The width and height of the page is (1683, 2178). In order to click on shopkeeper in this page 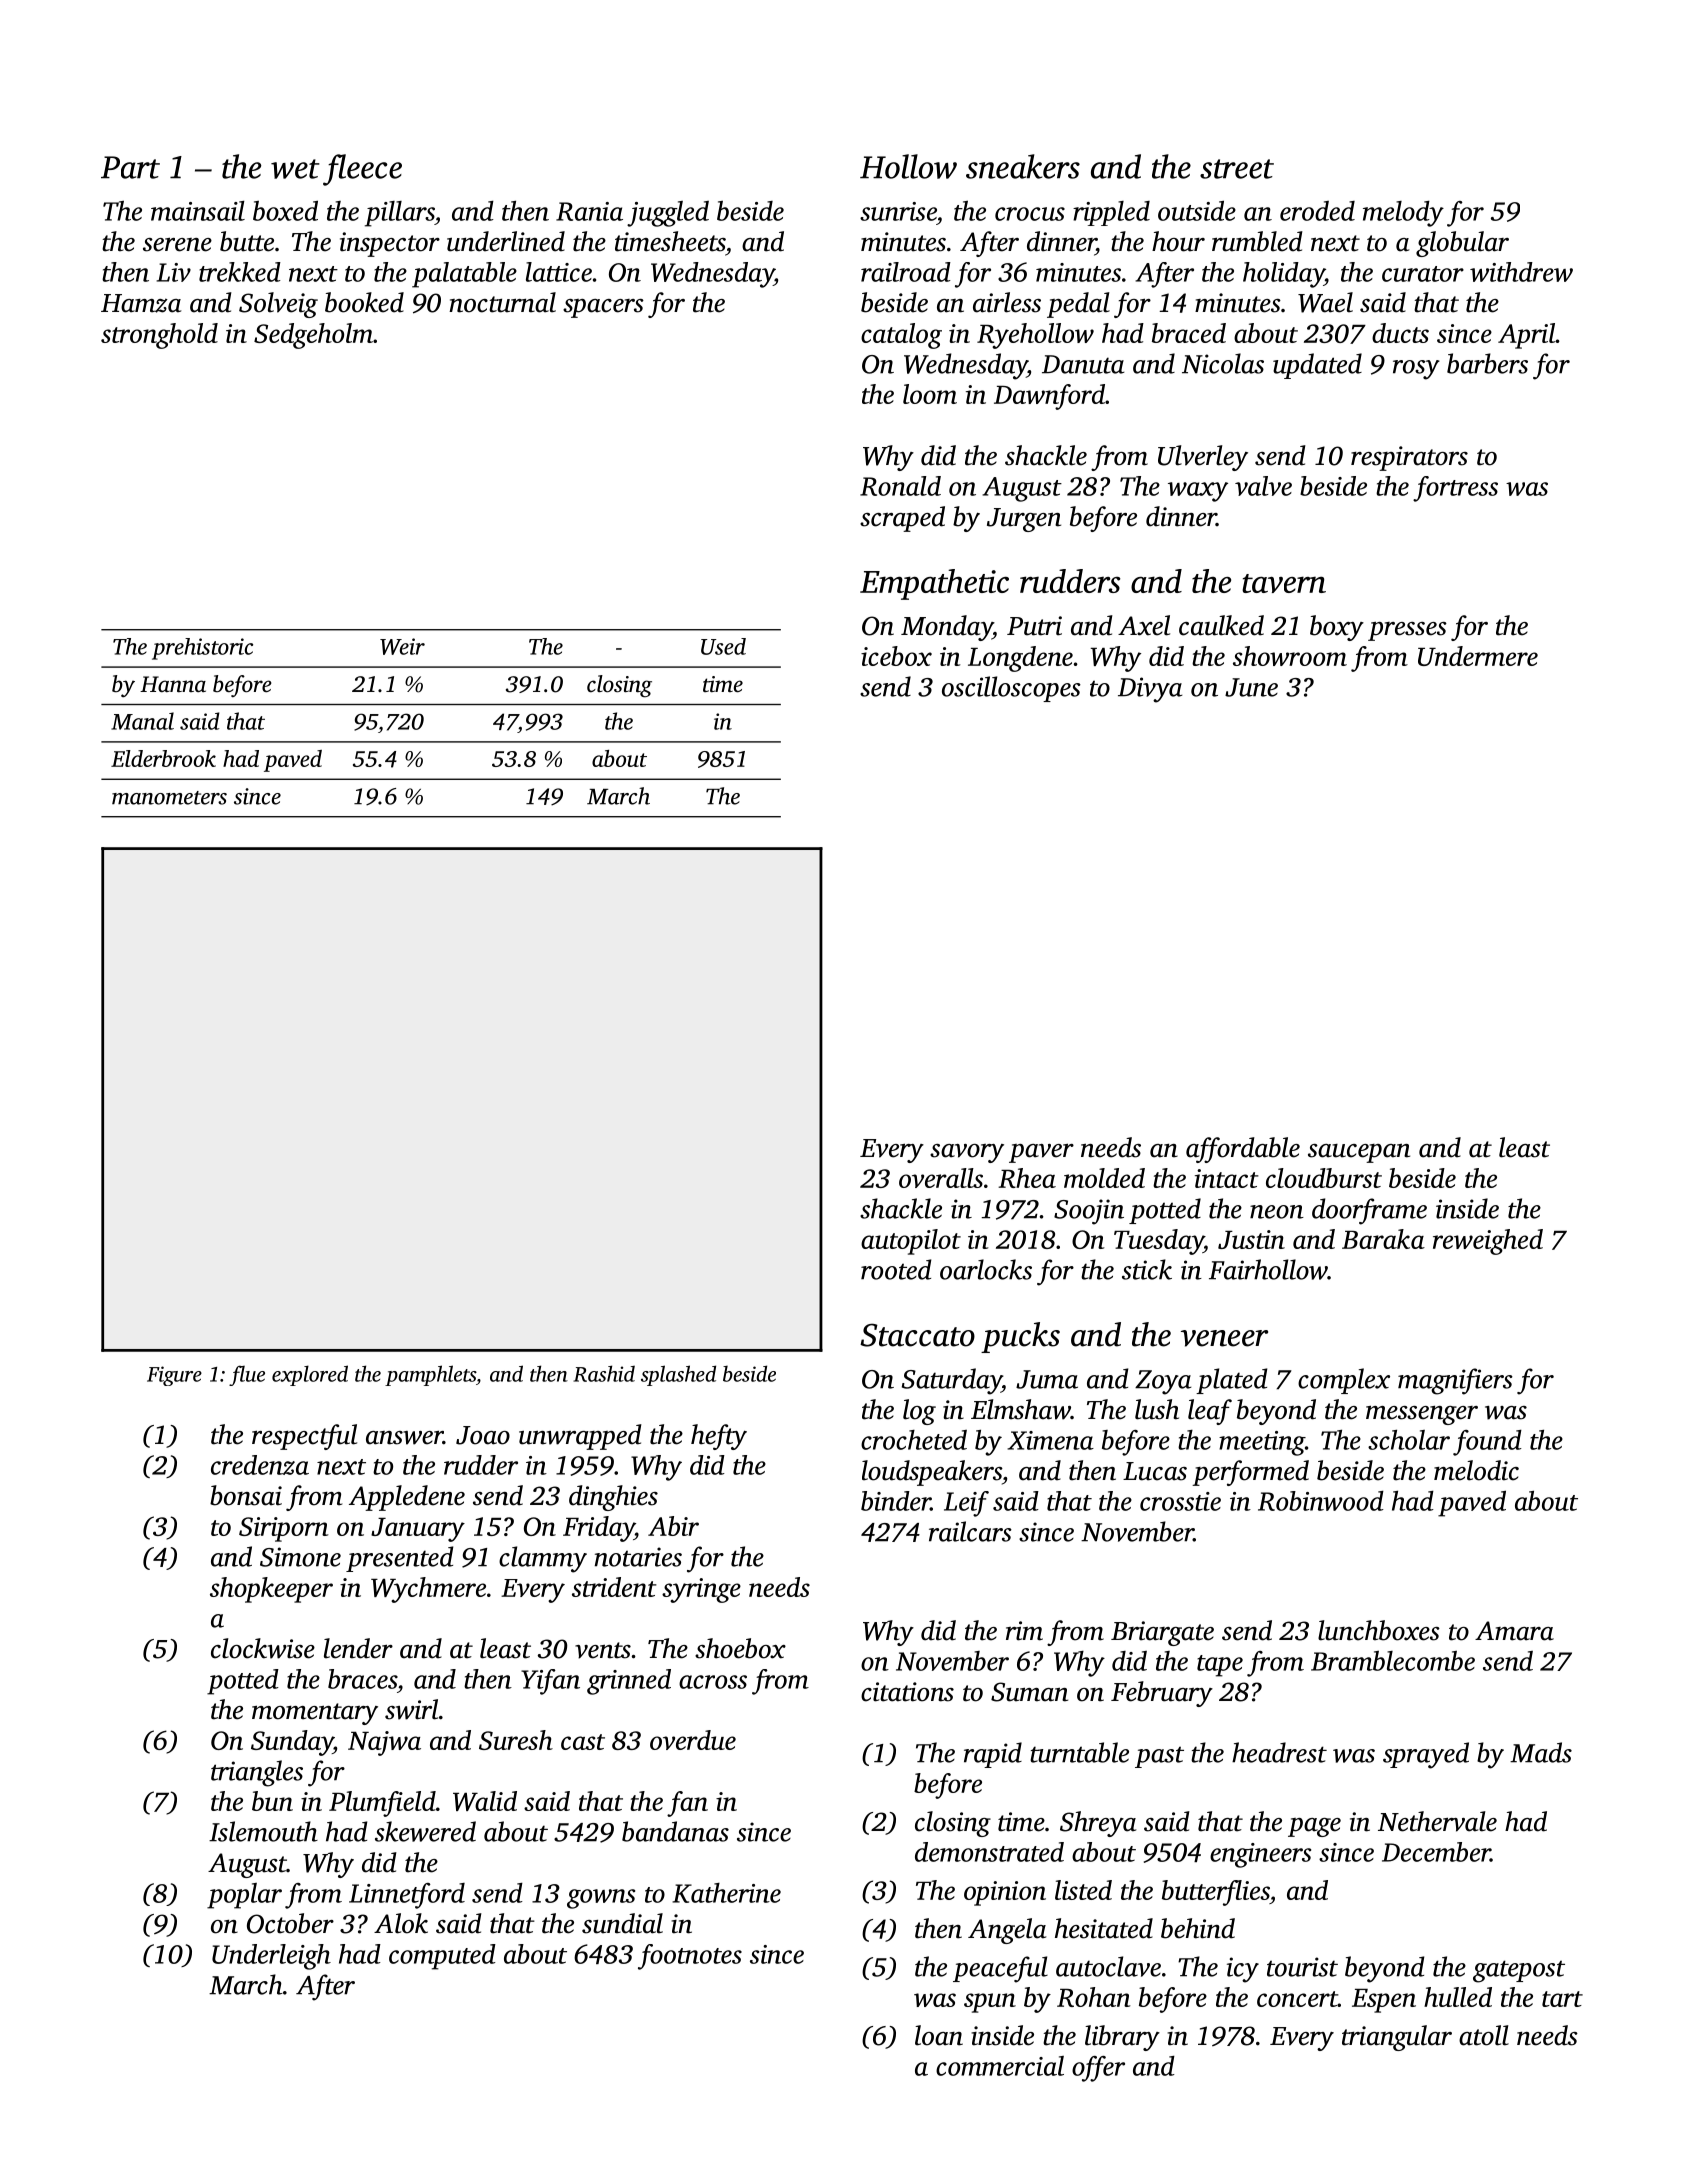, I will do `click(271, 1590)`.
